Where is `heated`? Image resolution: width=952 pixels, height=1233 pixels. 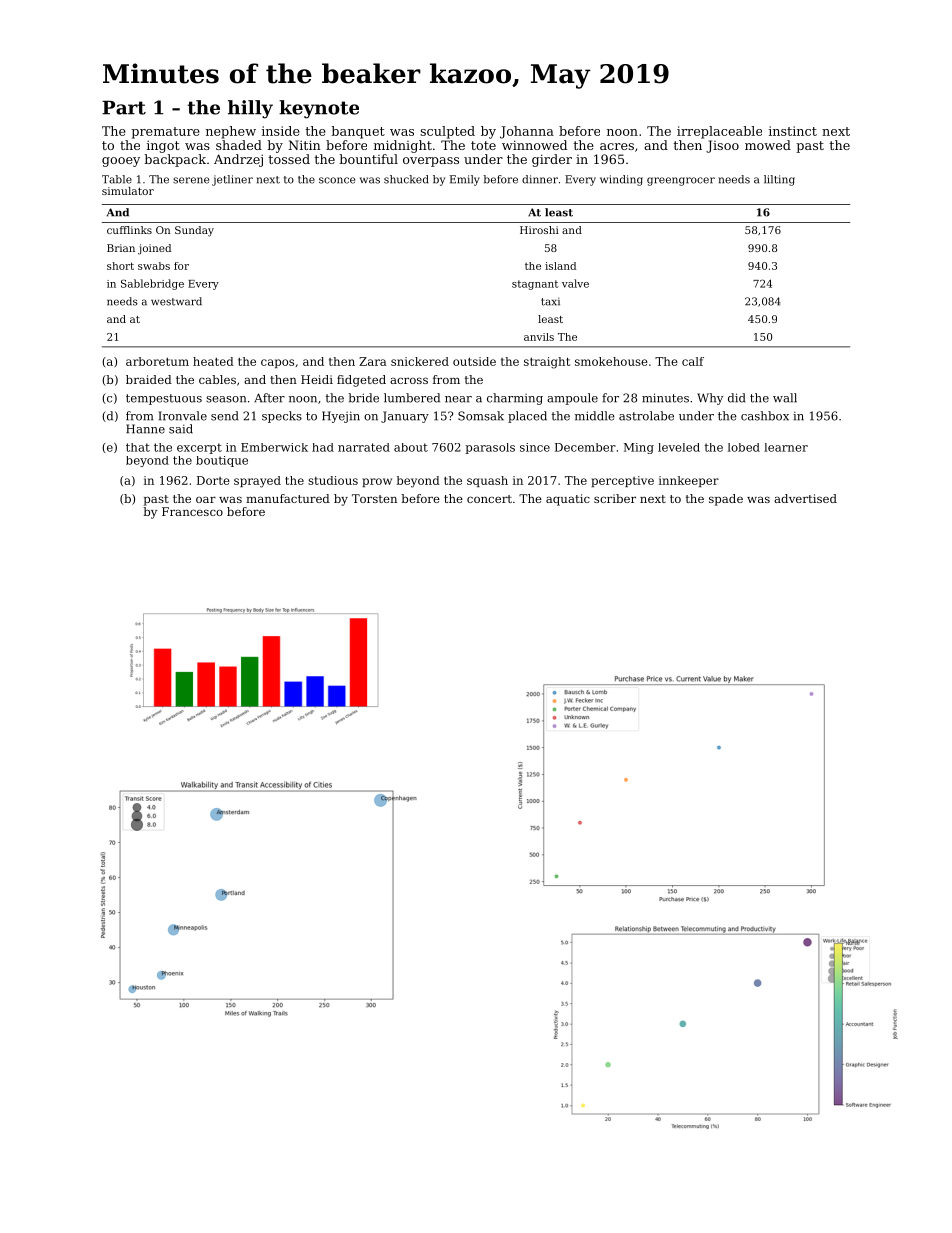
heated is located at coordinates (213, 361).
